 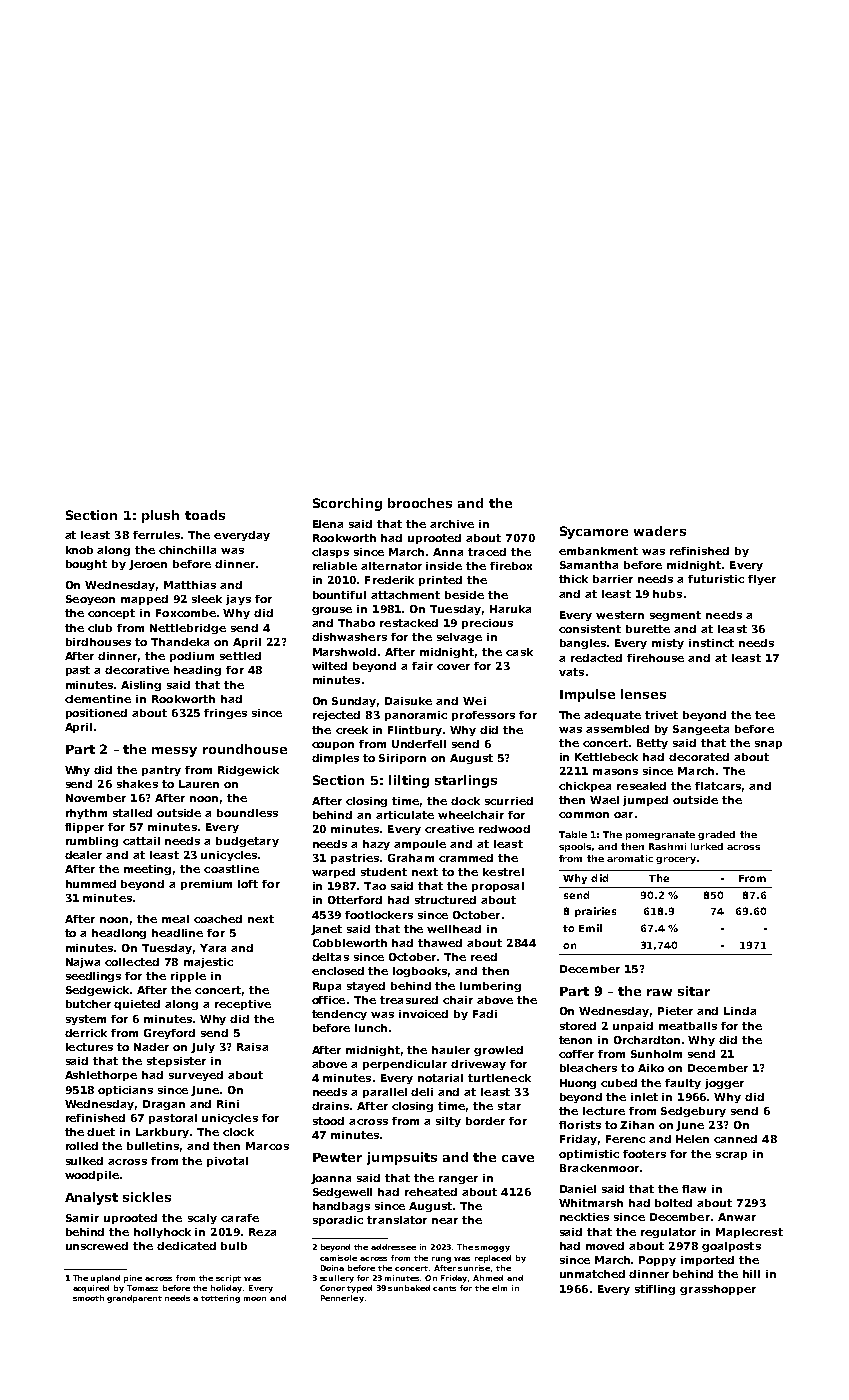 What do you see at coordinates (660, 531) in the screenshot?
I see `waders` at bounding box center [660, 531].
